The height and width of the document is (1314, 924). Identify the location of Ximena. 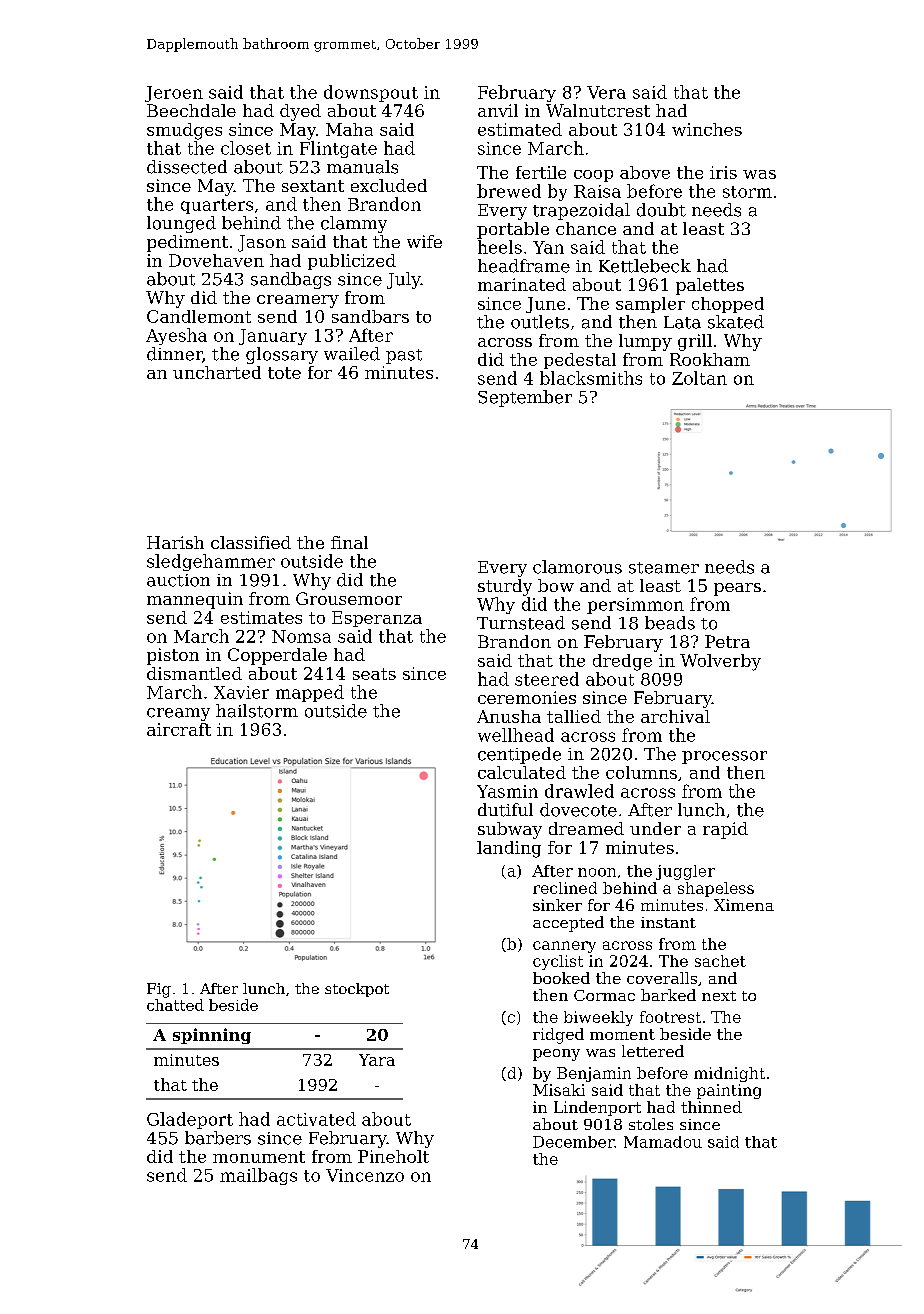
(744, 905).
